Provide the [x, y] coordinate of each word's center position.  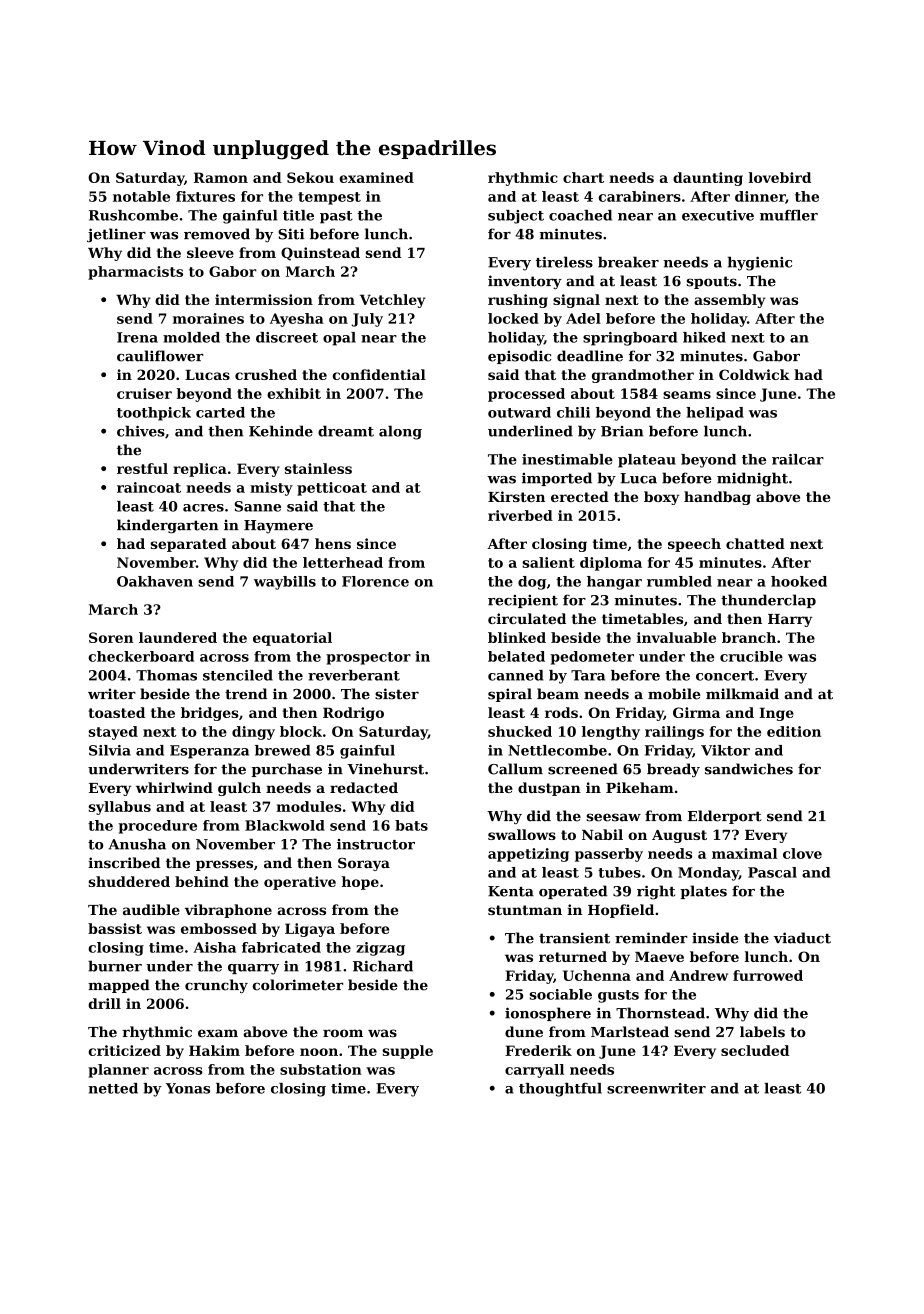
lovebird [779, 177]
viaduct [802, 938]
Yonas [188, 1088]
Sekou [310, 177]
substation [321, 1069]
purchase [287, 770]
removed [217, 234]
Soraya [364, 864]
